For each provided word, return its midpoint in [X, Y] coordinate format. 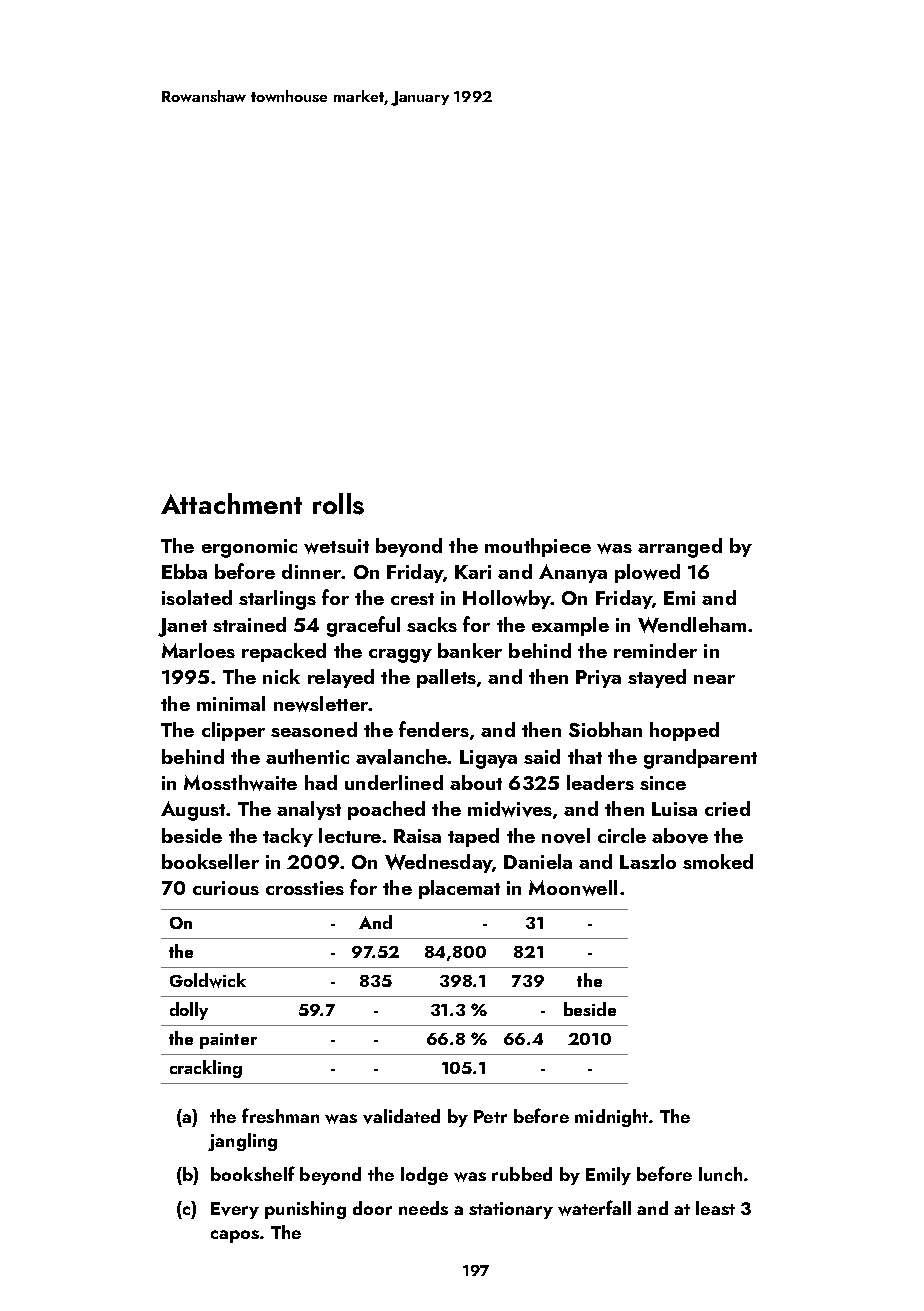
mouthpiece [538, 547]
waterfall [594, 1208]
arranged [680, 548]
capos [235, 1236]
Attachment [231, 503]
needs [423, 1208]
